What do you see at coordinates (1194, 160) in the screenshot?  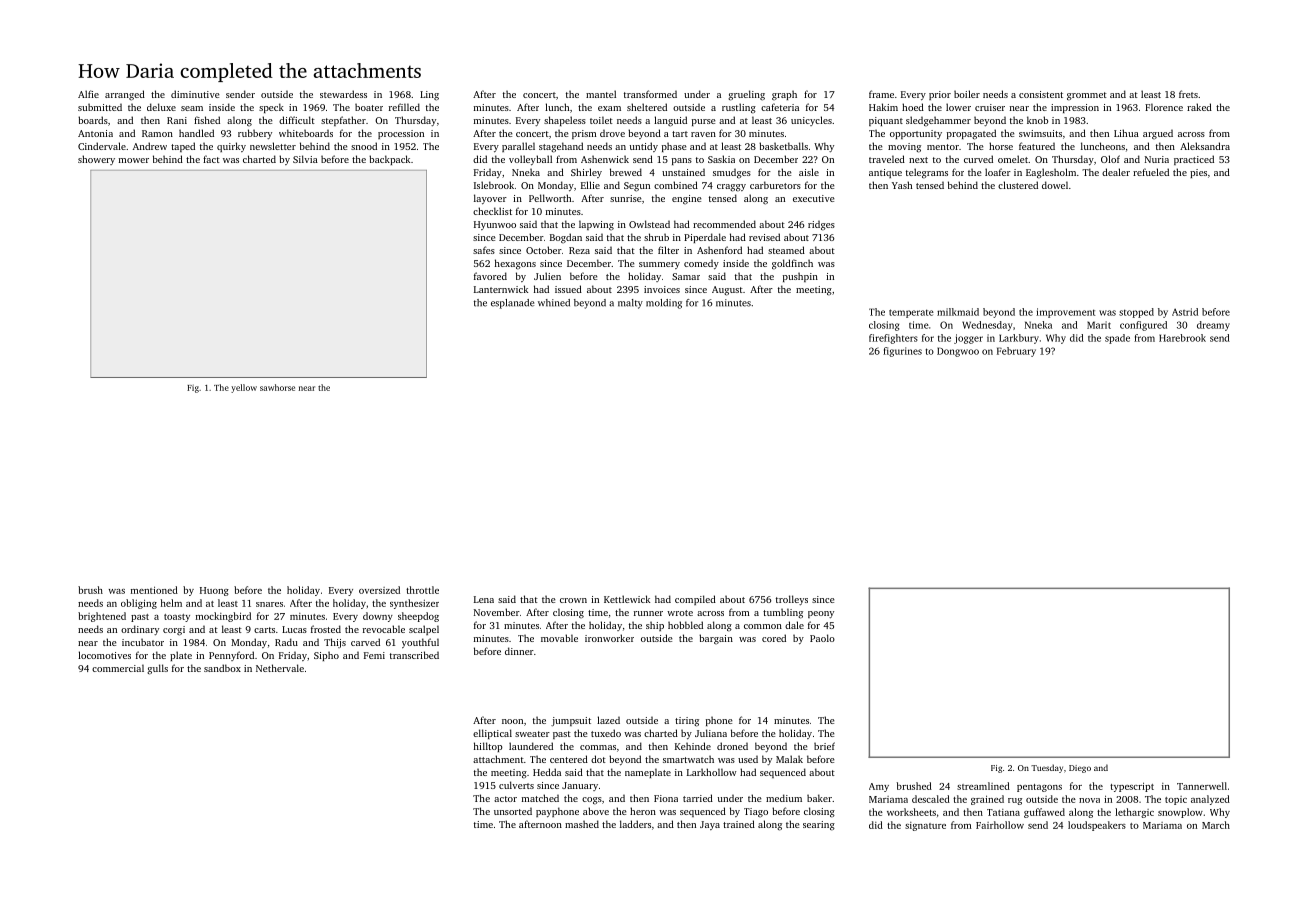 I see `practiced` at bounding box center [1194, 160].
